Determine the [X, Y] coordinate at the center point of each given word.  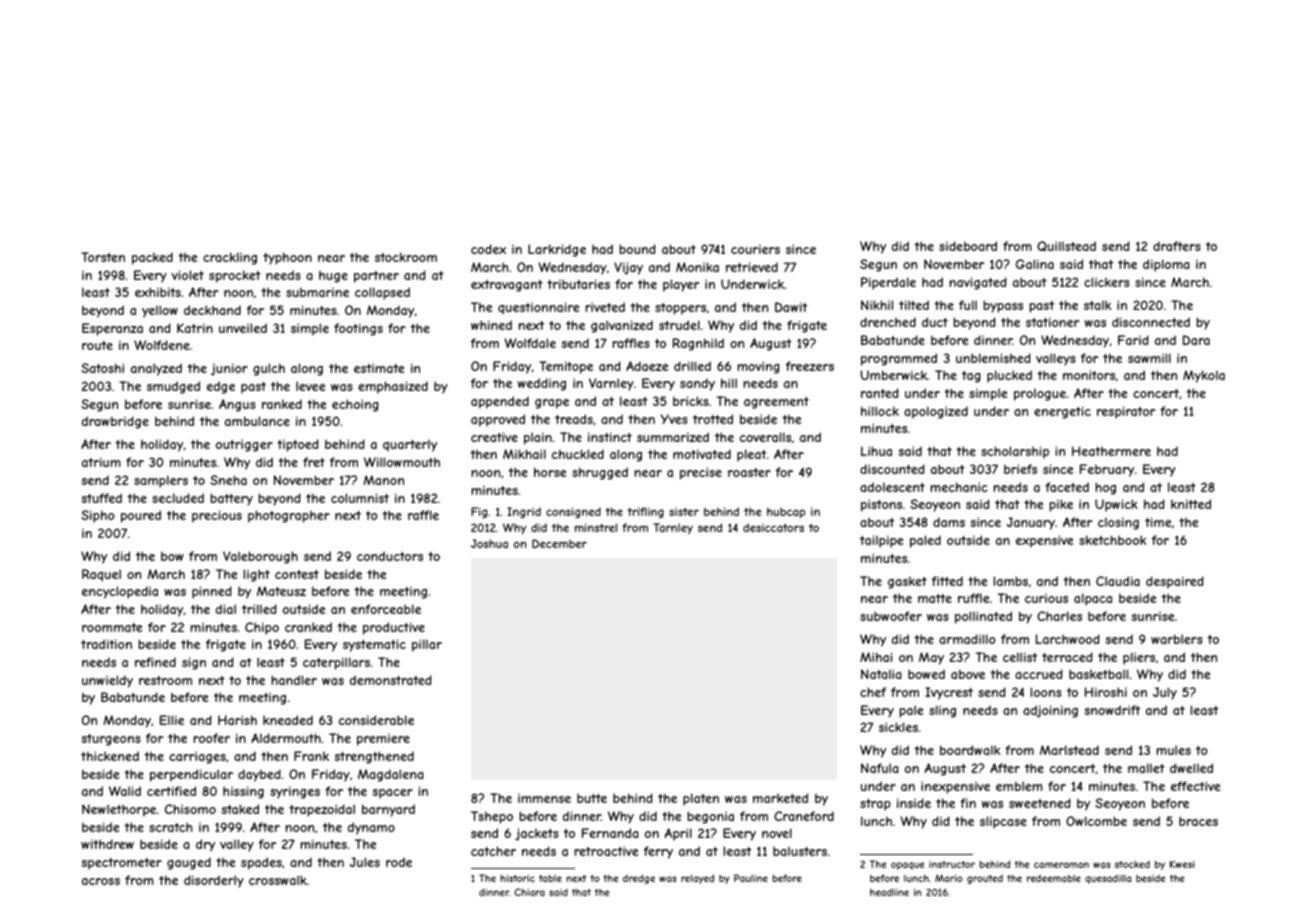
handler [294, 680]
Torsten [103, 257]
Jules [365, 862]
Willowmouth [402, 462]
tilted [914, 305]
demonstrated [391, 680]
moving [758, 367]
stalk [1097, 305]
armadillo [967, 639]
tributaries [578, 284]
